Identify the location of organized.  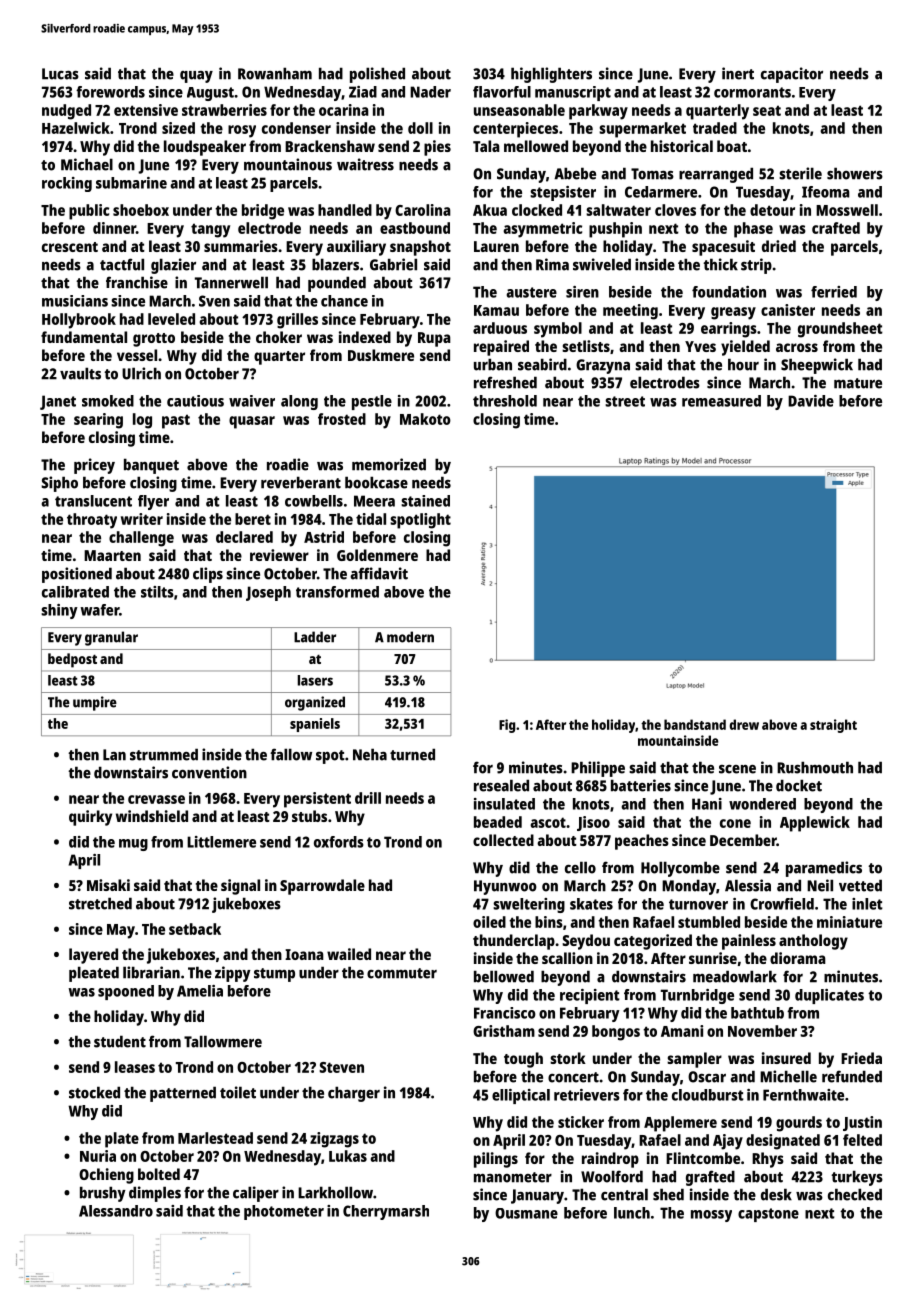
(315, 703).
